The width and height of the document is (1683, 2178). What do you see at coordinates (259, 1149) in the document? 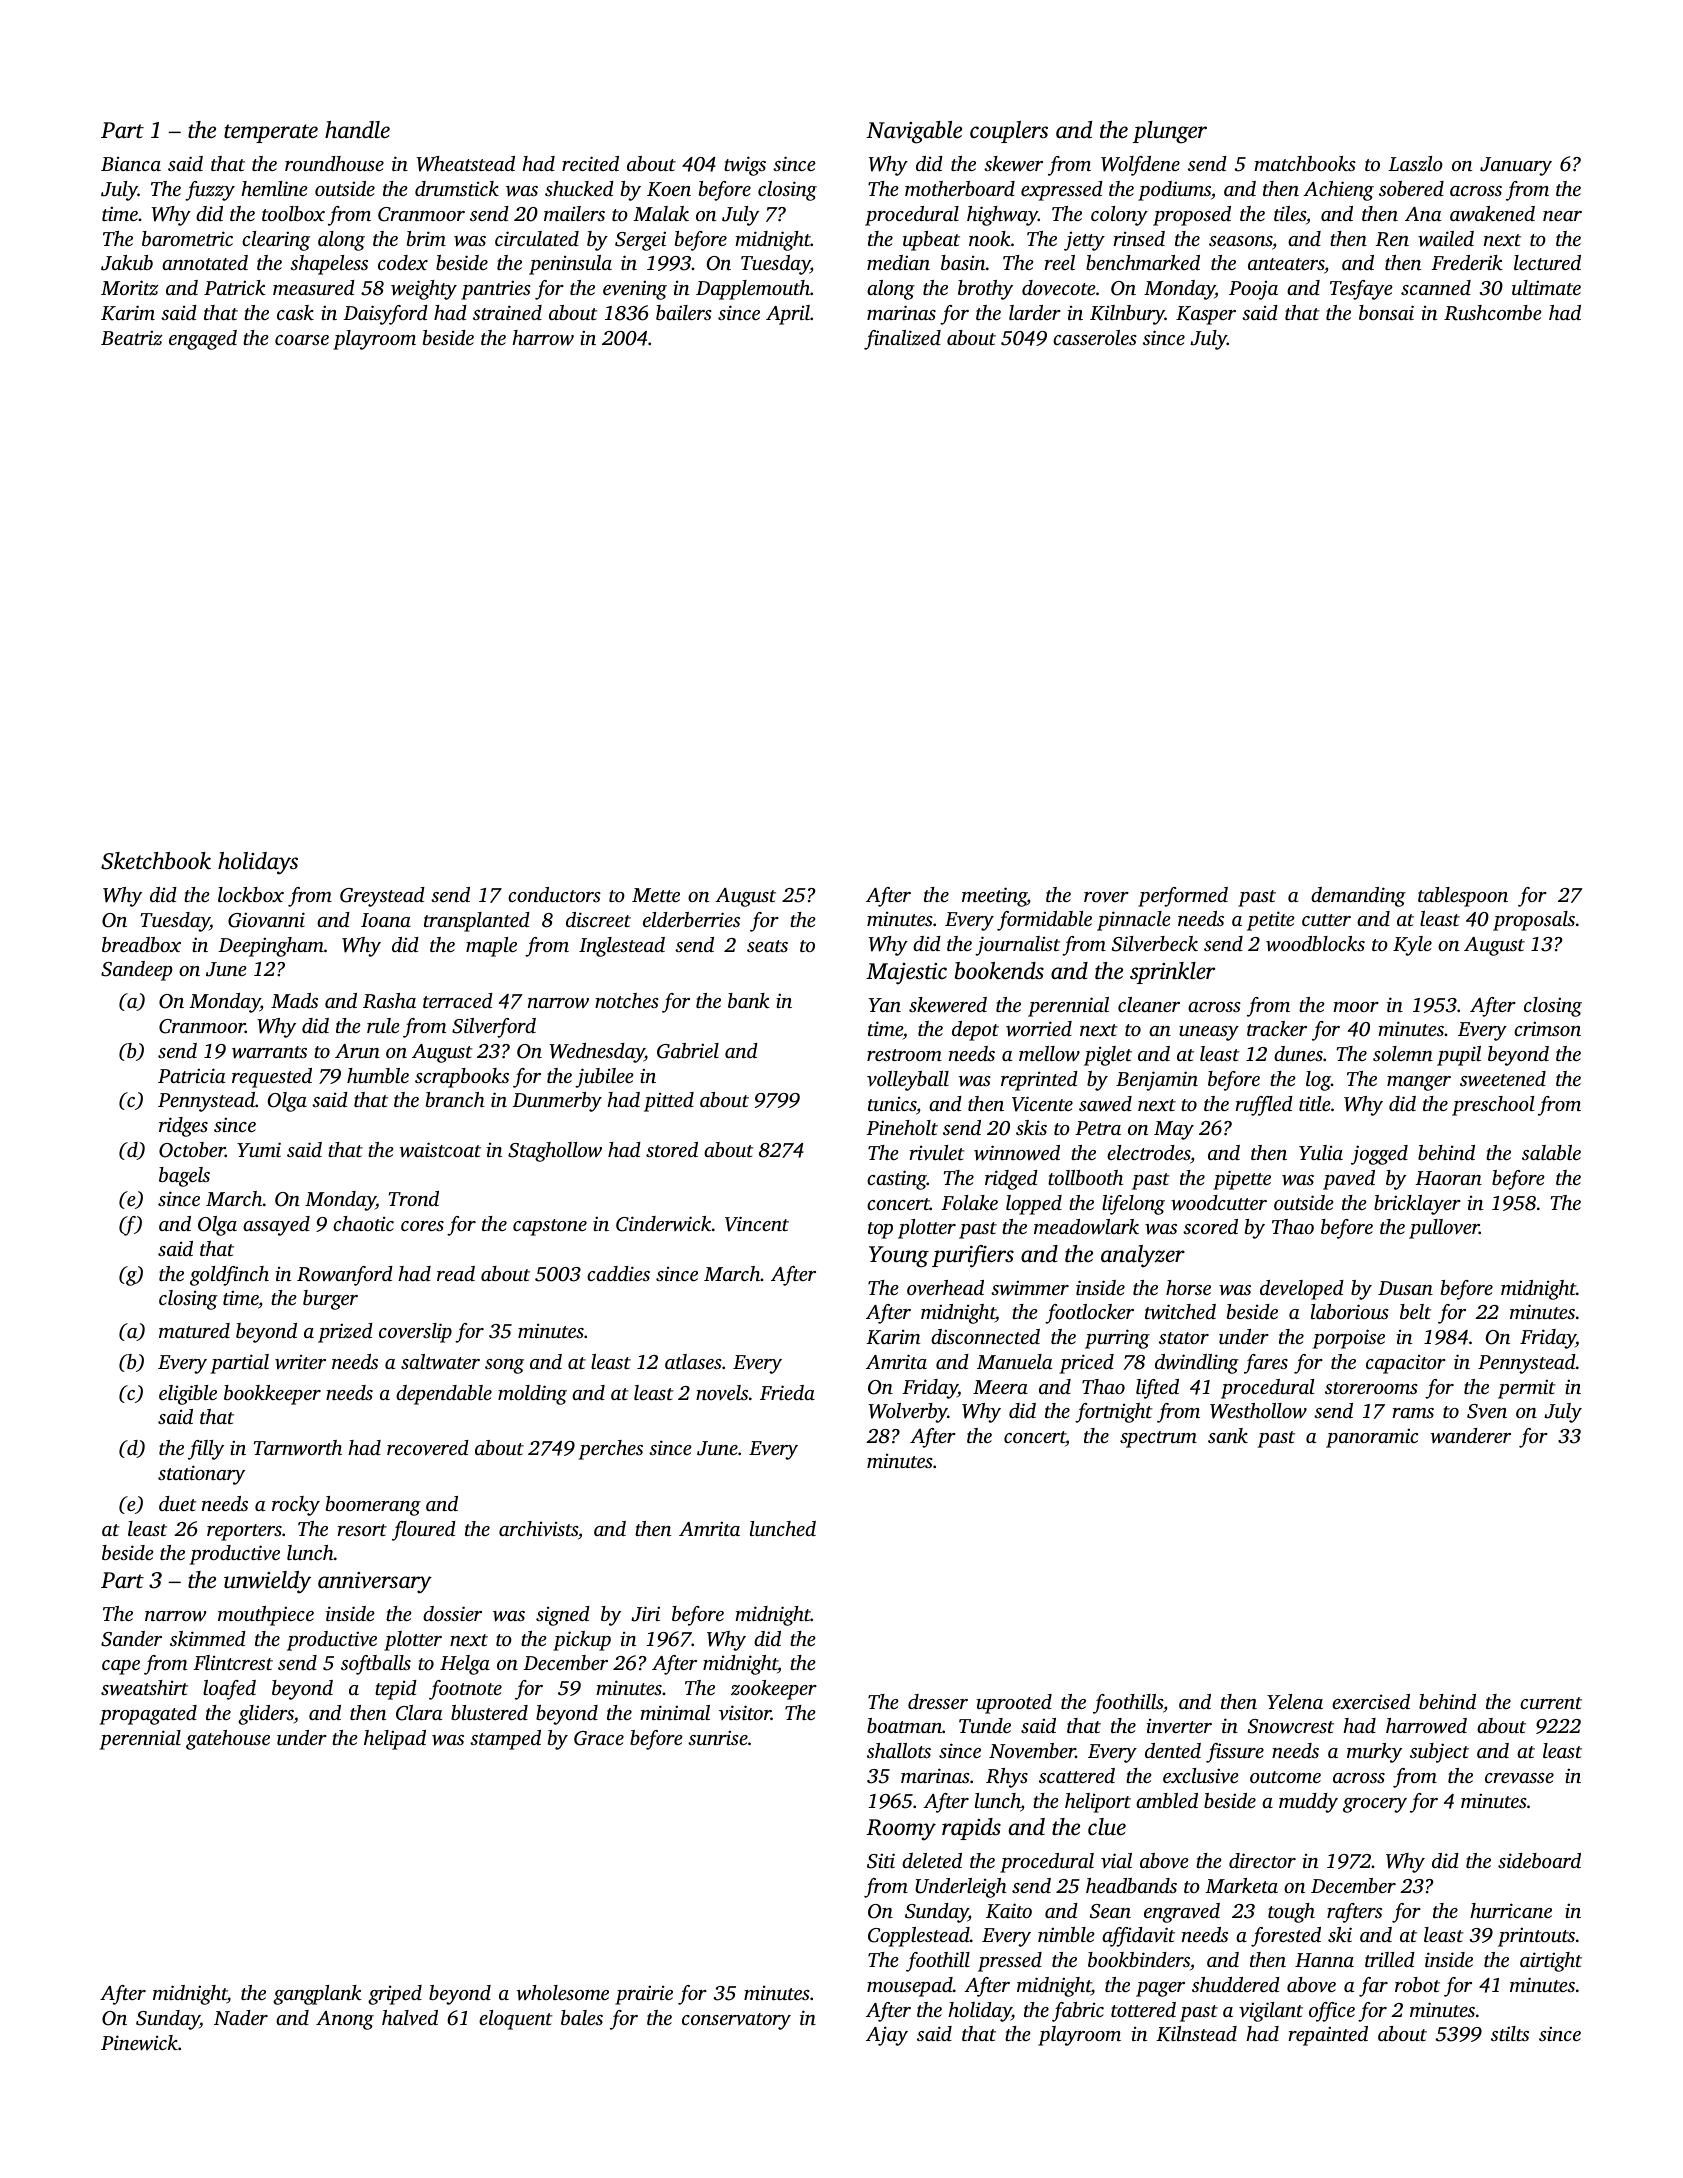
I see `Yumi` at bounding box center [259, 1149].
